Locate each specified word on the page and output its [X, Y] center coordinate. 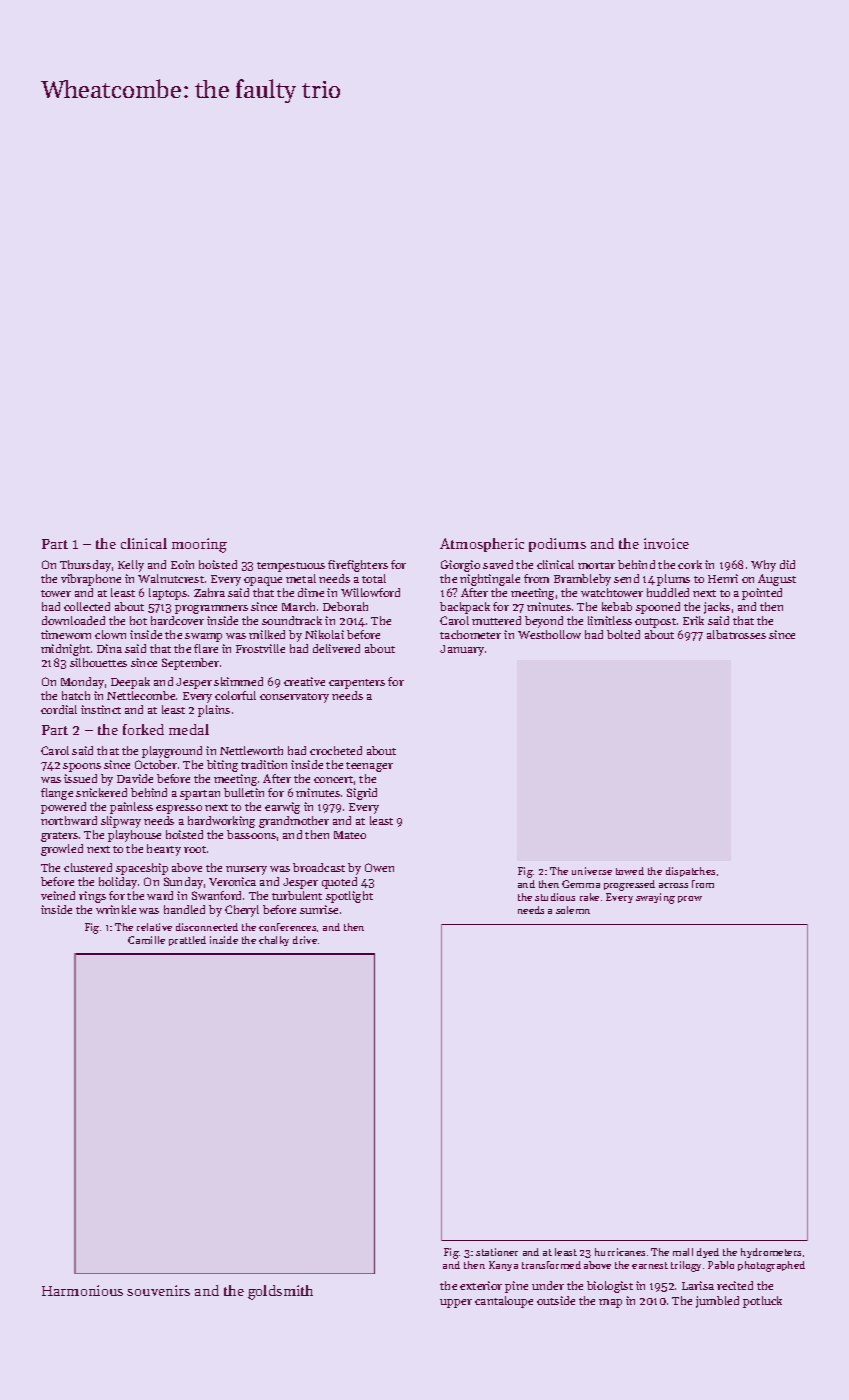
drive [305, 940]
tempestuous [291, 567]
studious [555, 897]
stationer [497, 1252]
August [777, 580]
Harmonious [82, 1290]
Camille [146, 940]
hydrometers [771, 1253]
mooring [199, 545]
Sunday [183, 883]
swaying [655, 898]
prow [690, 899]
